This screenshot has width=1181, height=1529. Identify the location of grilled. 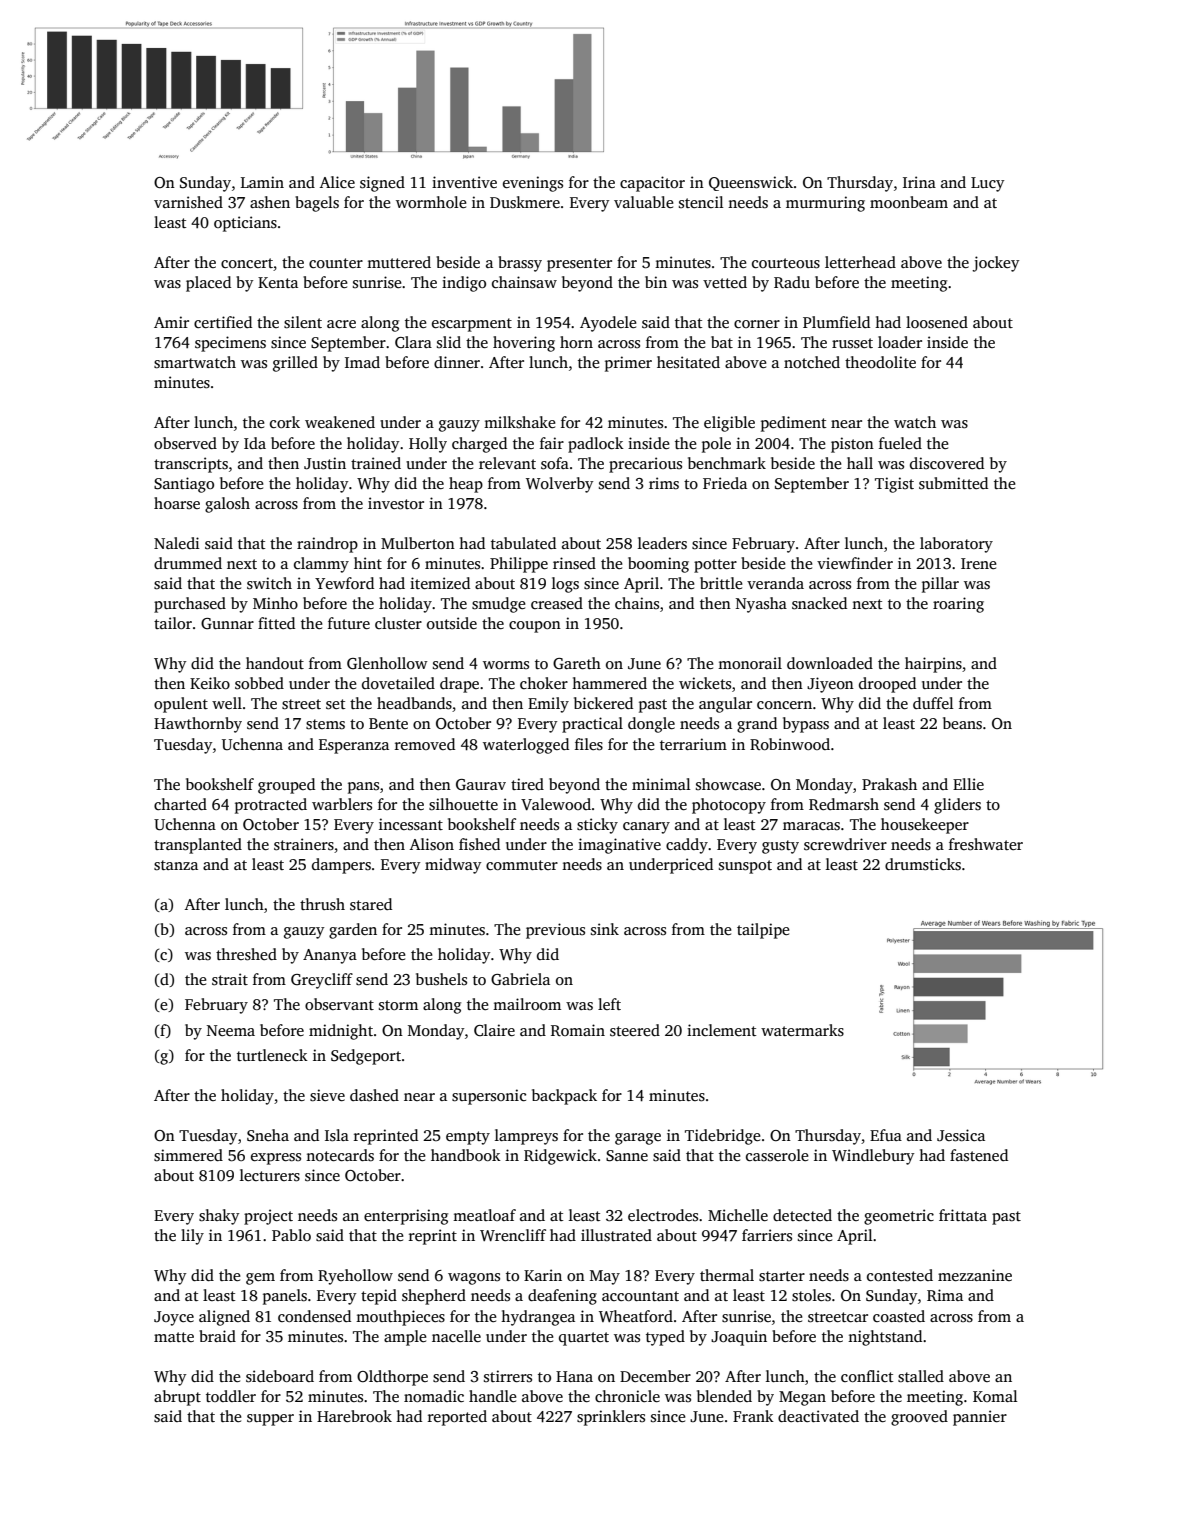
(295, 364).
